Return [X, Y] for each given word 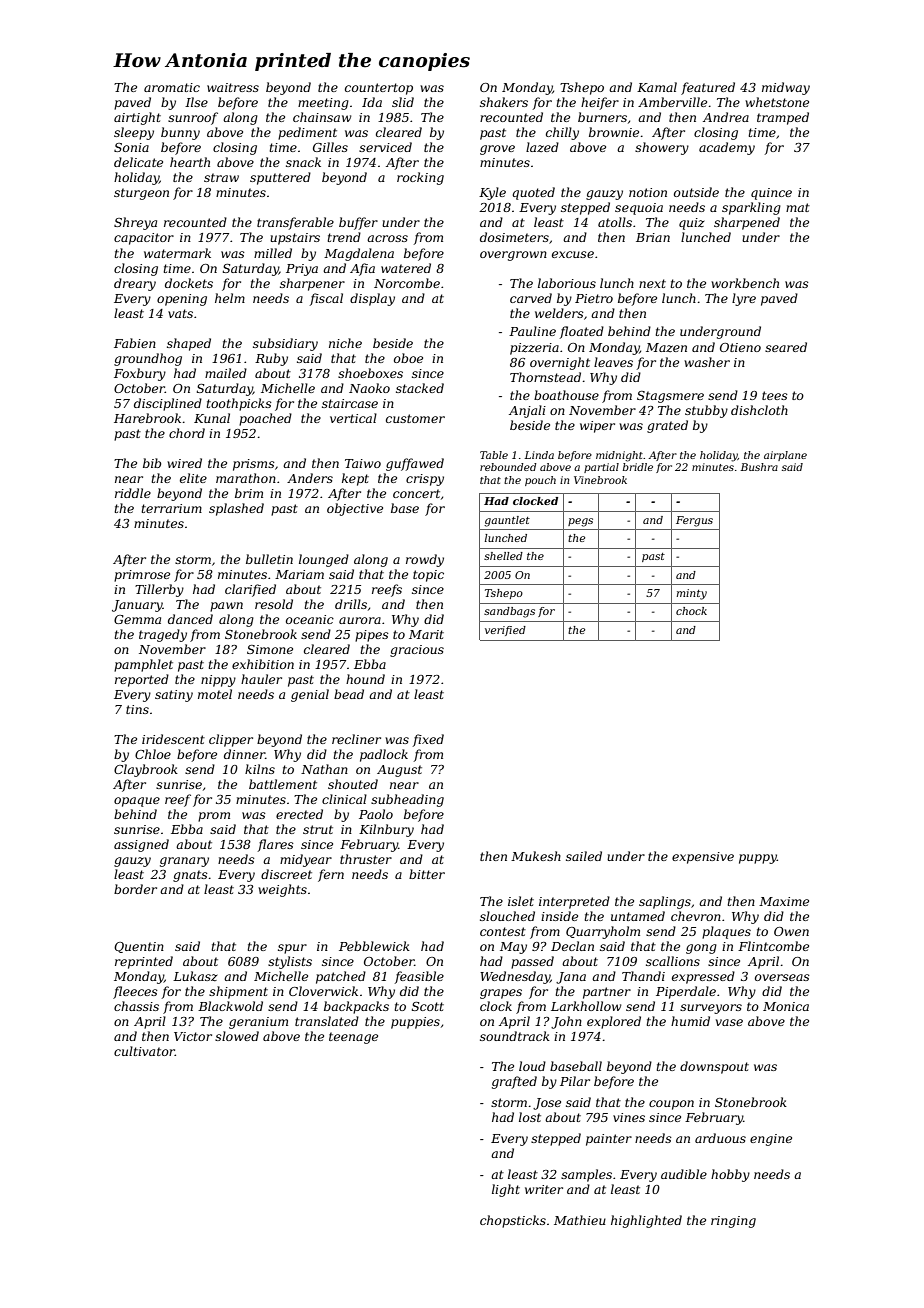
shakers [504, 102]
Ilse [196, 102]
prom [214, 817]
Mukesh [536, 856]
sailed [584, 856]
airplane [785, 456]
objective [355, 509]
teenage [353, 1038]
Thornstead [545, 377]
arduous [720, 1138]
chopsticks [513, 1221]
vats [180, 313]
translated [327, 1021]
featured [708, 88]
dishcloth [759, 410]
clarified [250, 590]
